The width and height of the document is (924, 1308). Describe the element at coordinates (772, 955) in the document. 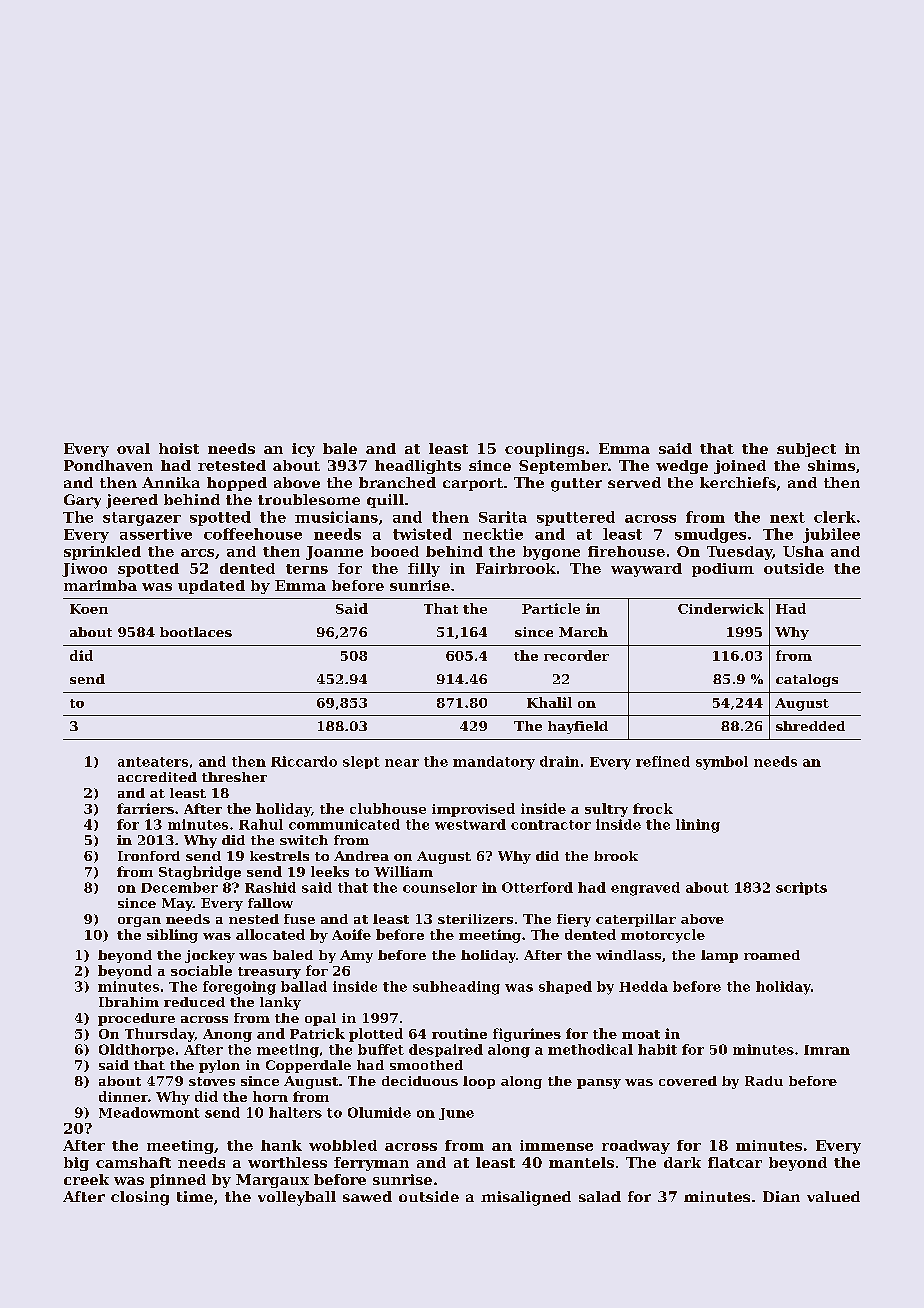

I see `roamed` at that location.
